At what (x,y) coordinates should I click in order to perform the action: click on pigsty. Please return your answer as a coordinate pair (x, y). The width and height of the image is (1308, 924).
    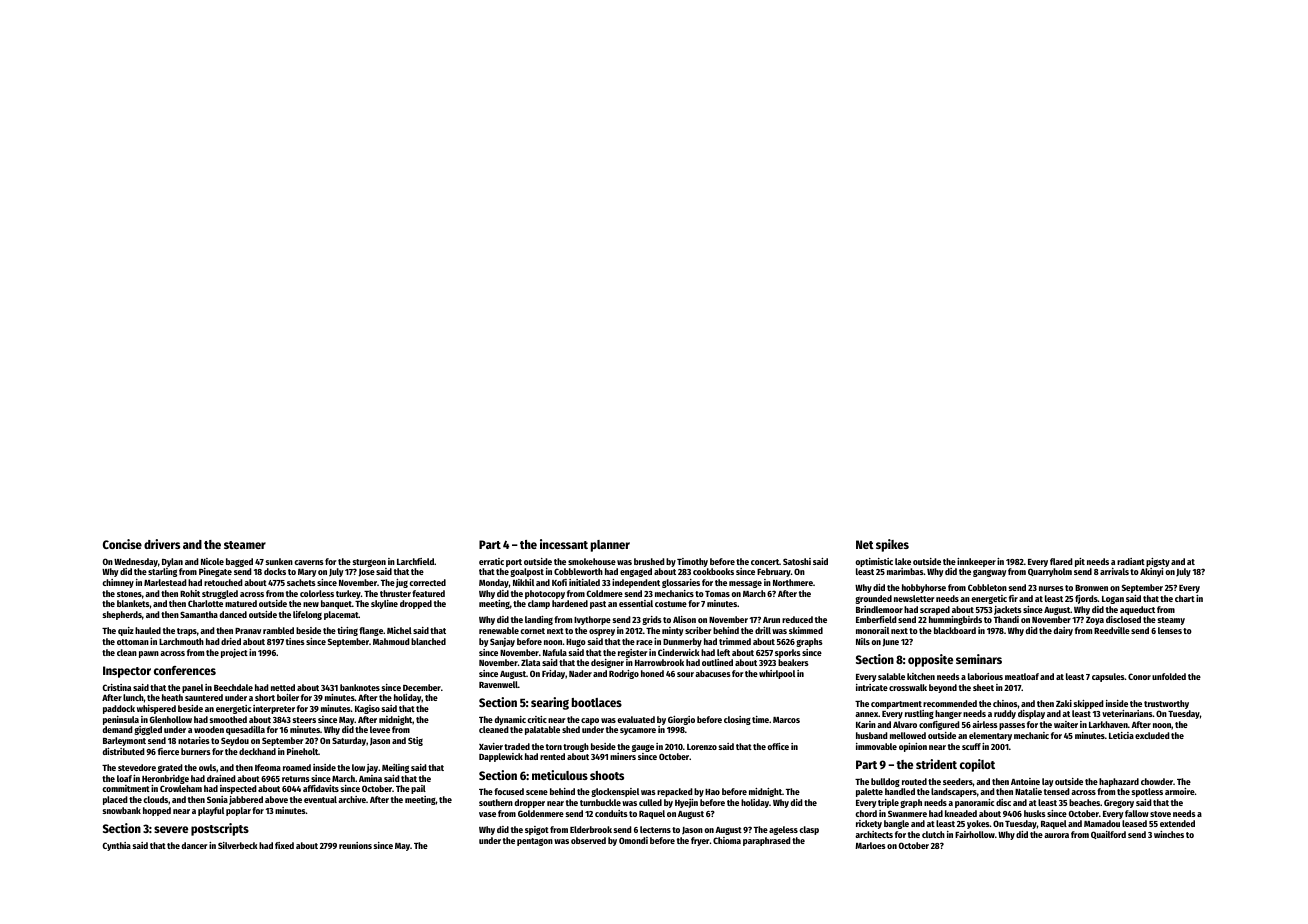
    Looking at the image, I should click on (1158, 562).
